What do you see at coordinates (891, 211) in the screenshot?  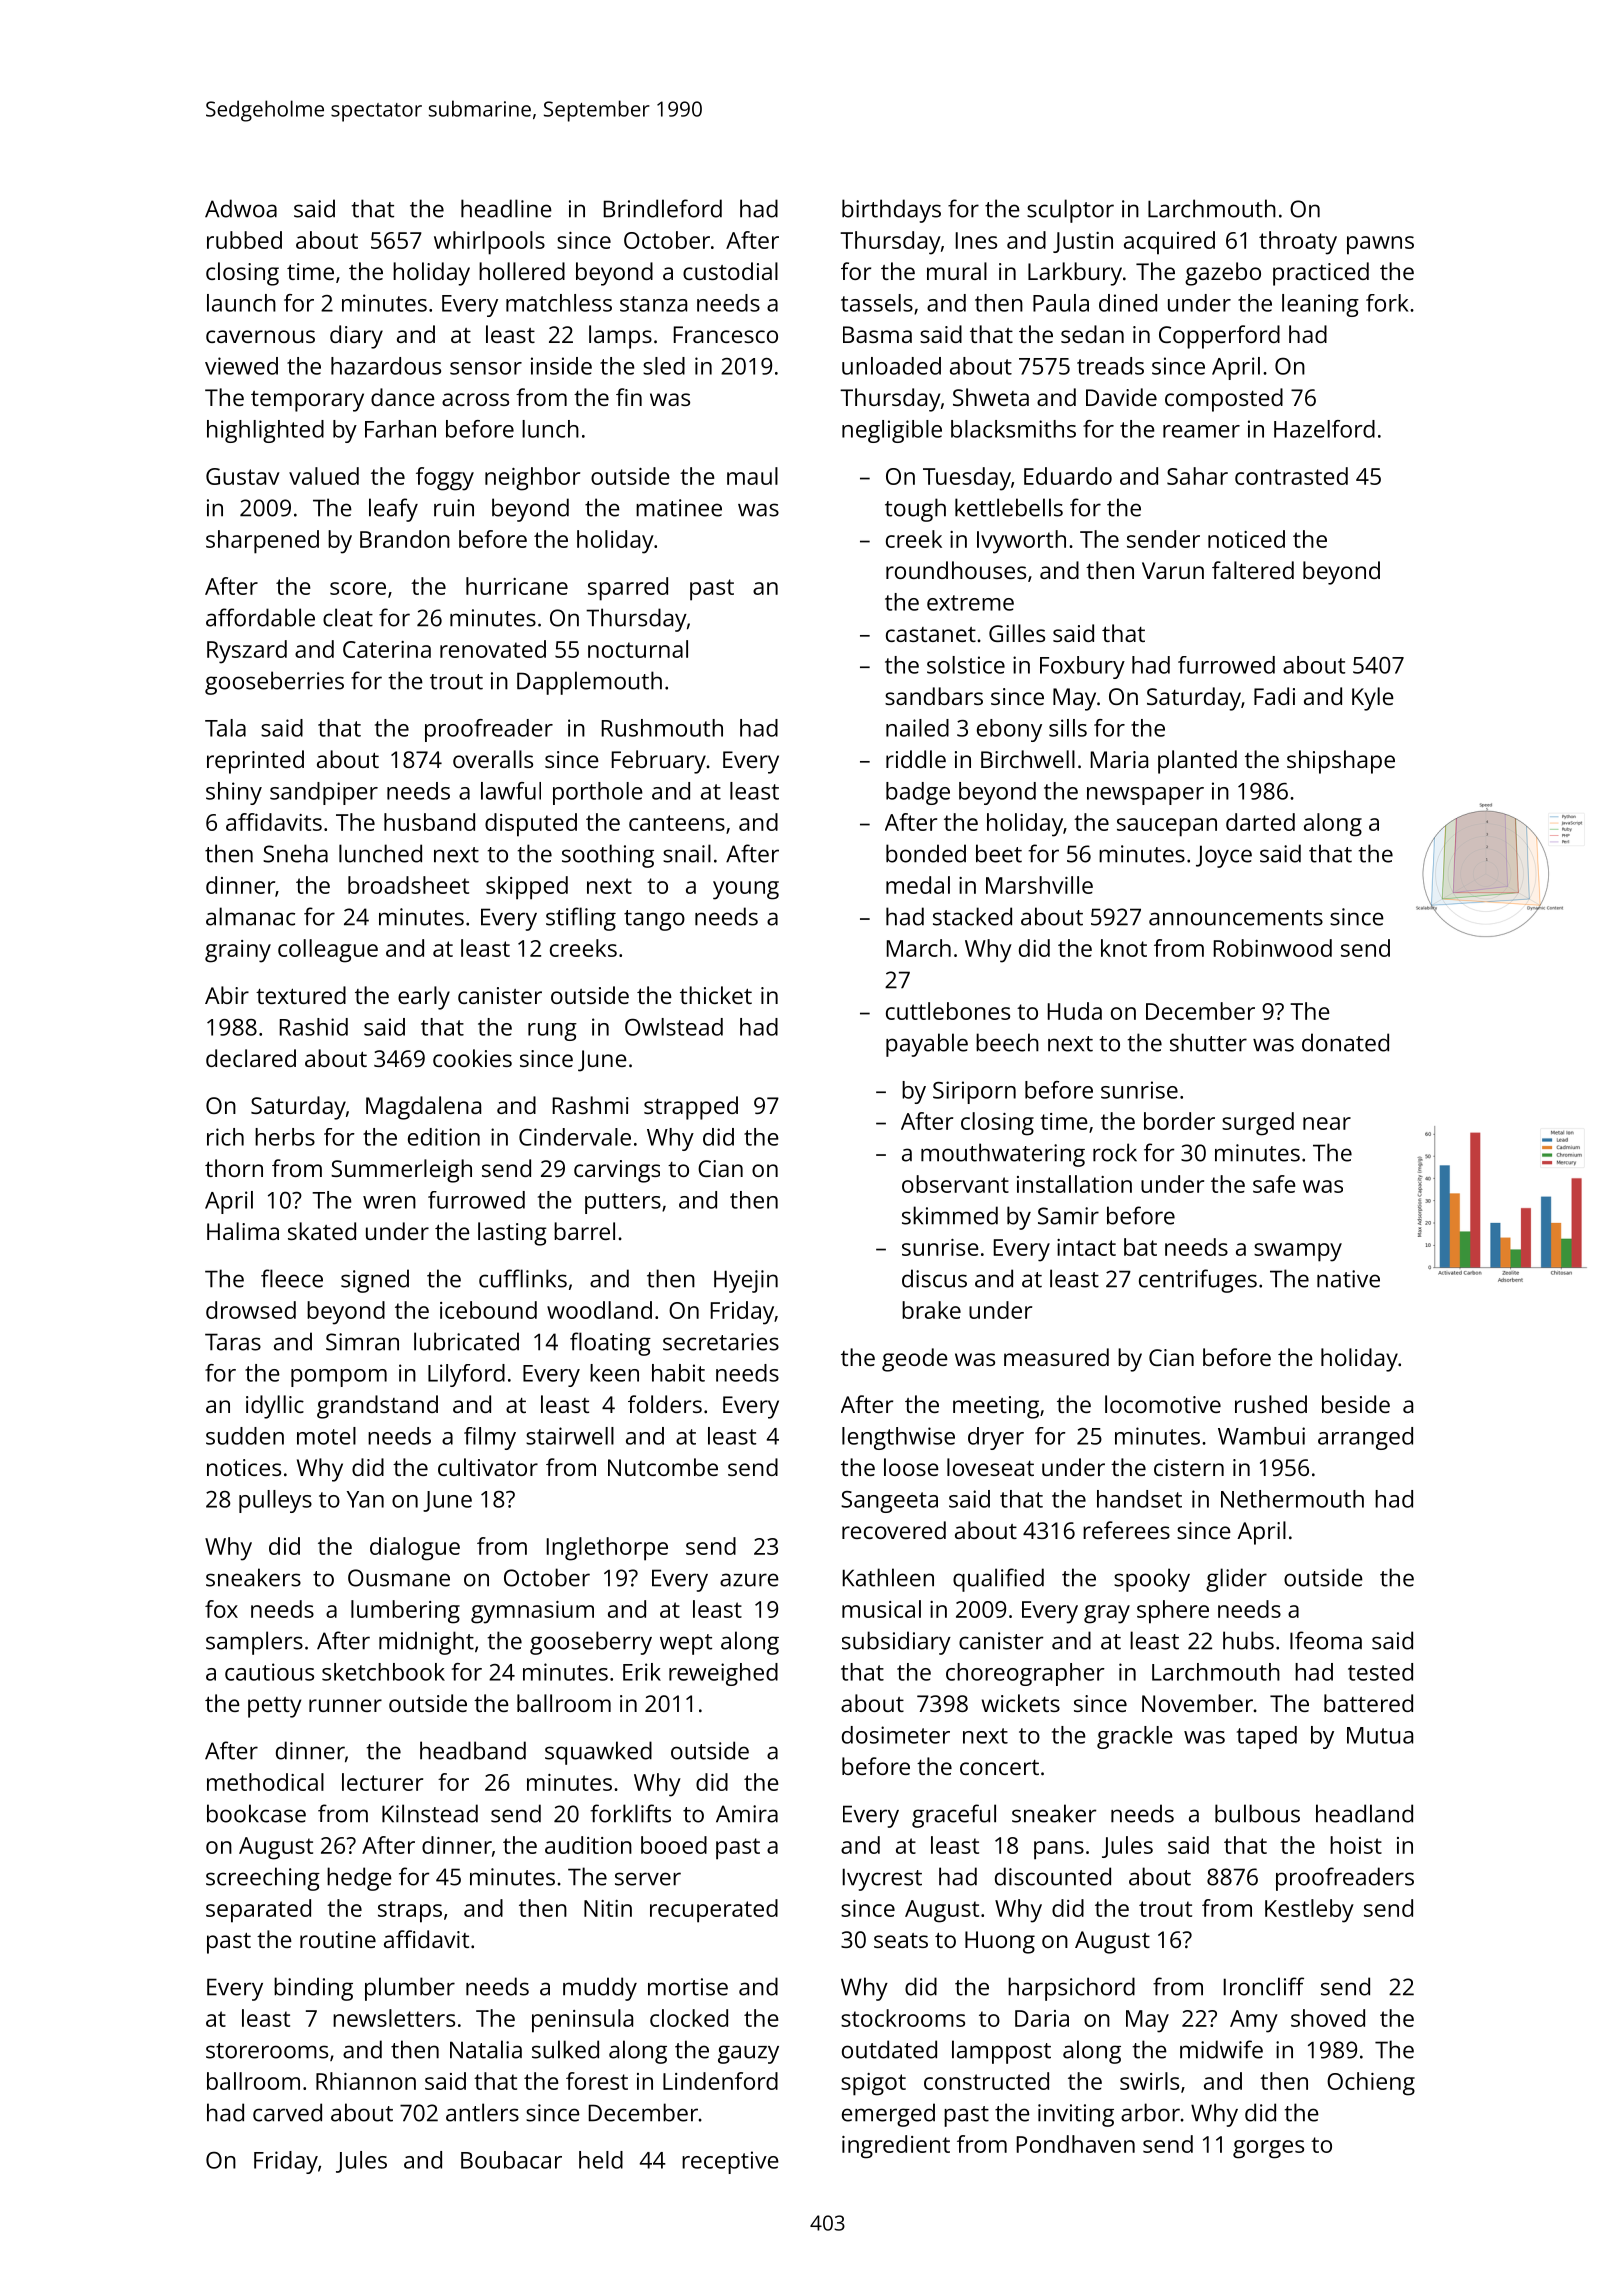 I see `birthdays` at bounding box center [891, 211].
